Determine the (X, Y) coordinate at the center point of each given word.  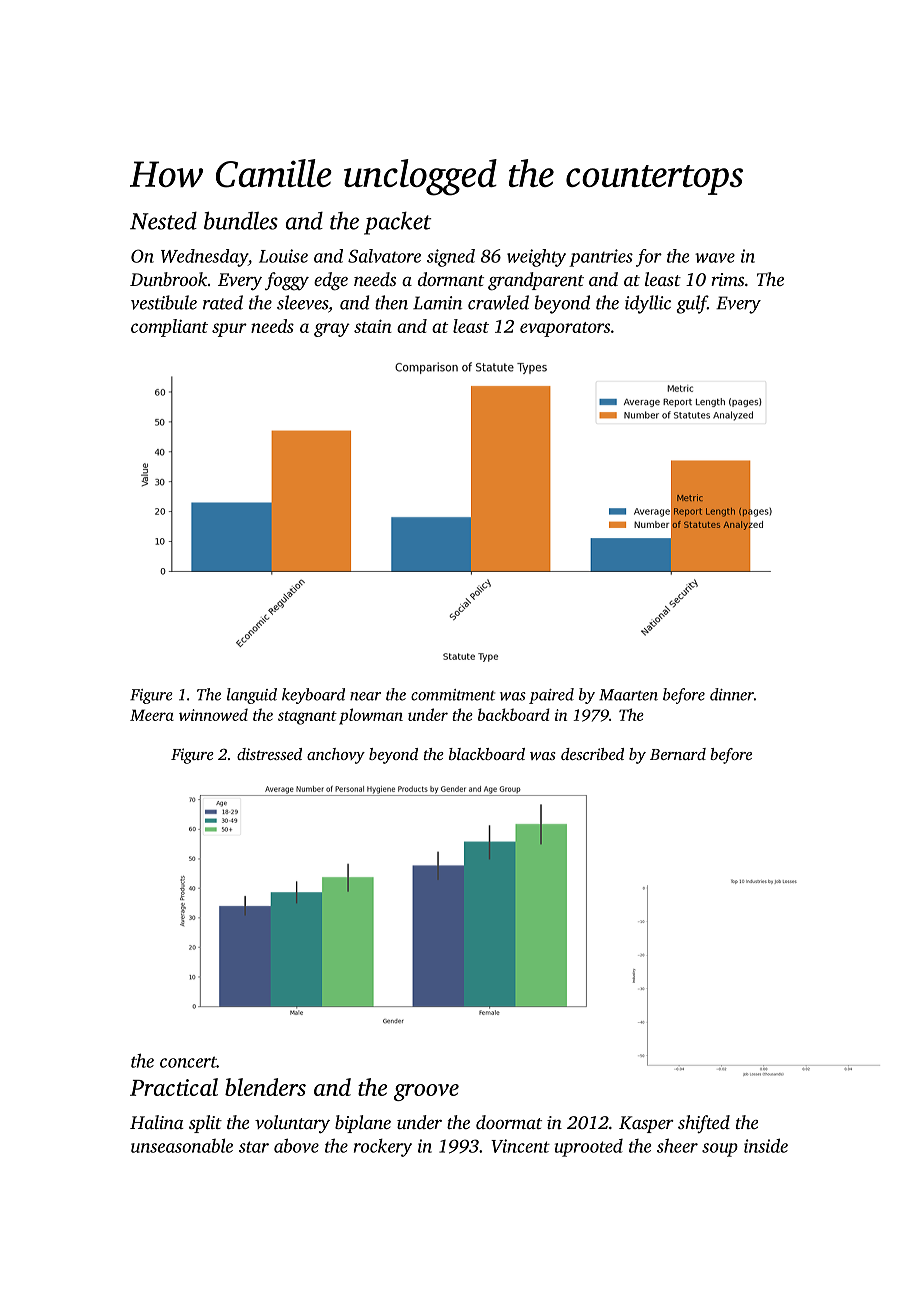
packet (397, 223)
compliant (169, 328)
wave (715, 258)
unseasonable (182, 1145)
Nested (163, 221)
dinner (732, 694)
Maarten (628, 695)
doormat (509, 1122)
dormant (451, 279)
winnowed (213, 714)
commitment (453, 695)
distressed (269, 754)
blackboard (487, 754)
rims (727, 279)
